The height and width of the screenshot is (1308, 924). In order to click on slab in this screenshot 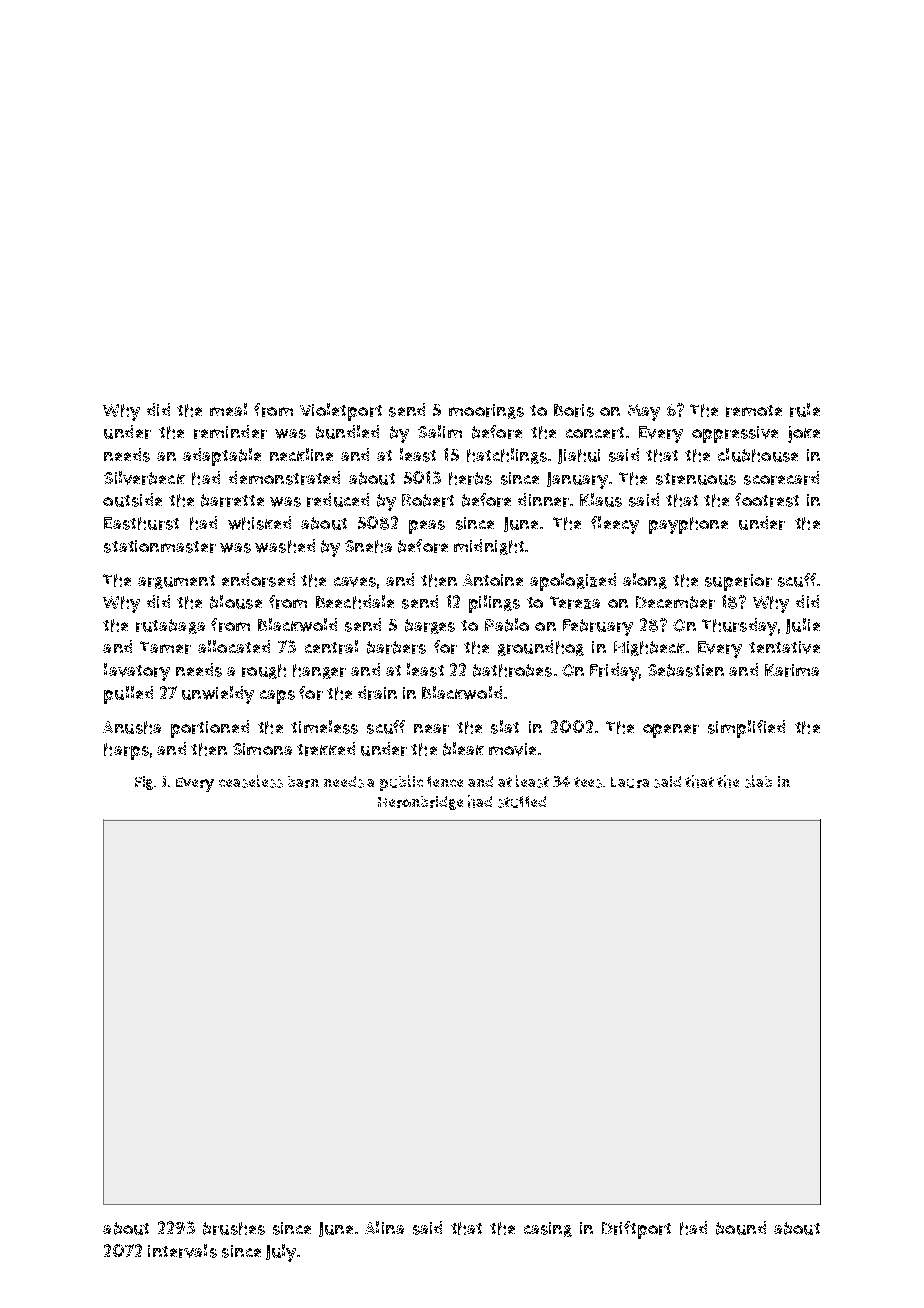, I will do `click(758, 781)`.
